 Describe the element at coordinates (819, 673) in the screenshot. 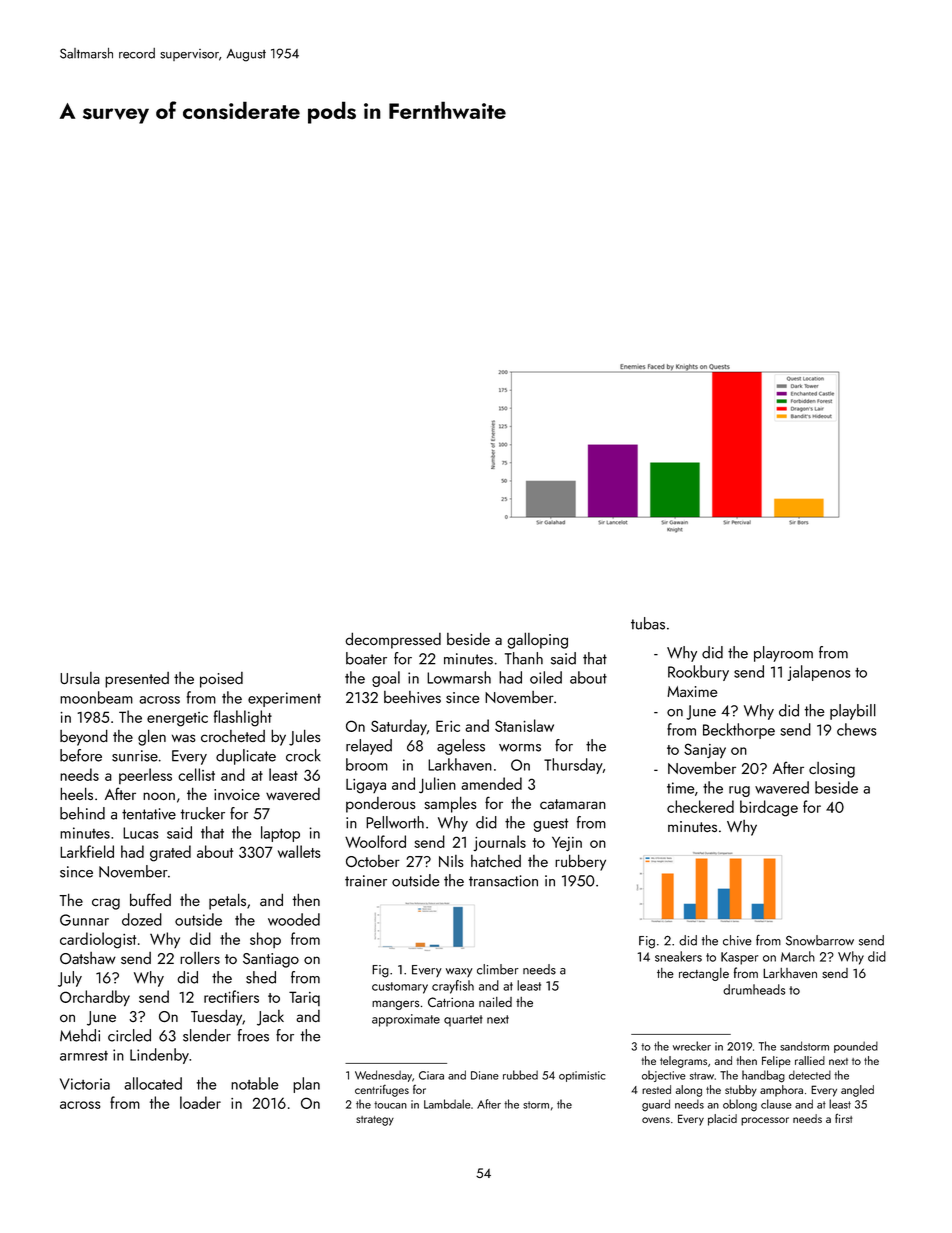

I see `jalapenos` at that location.
